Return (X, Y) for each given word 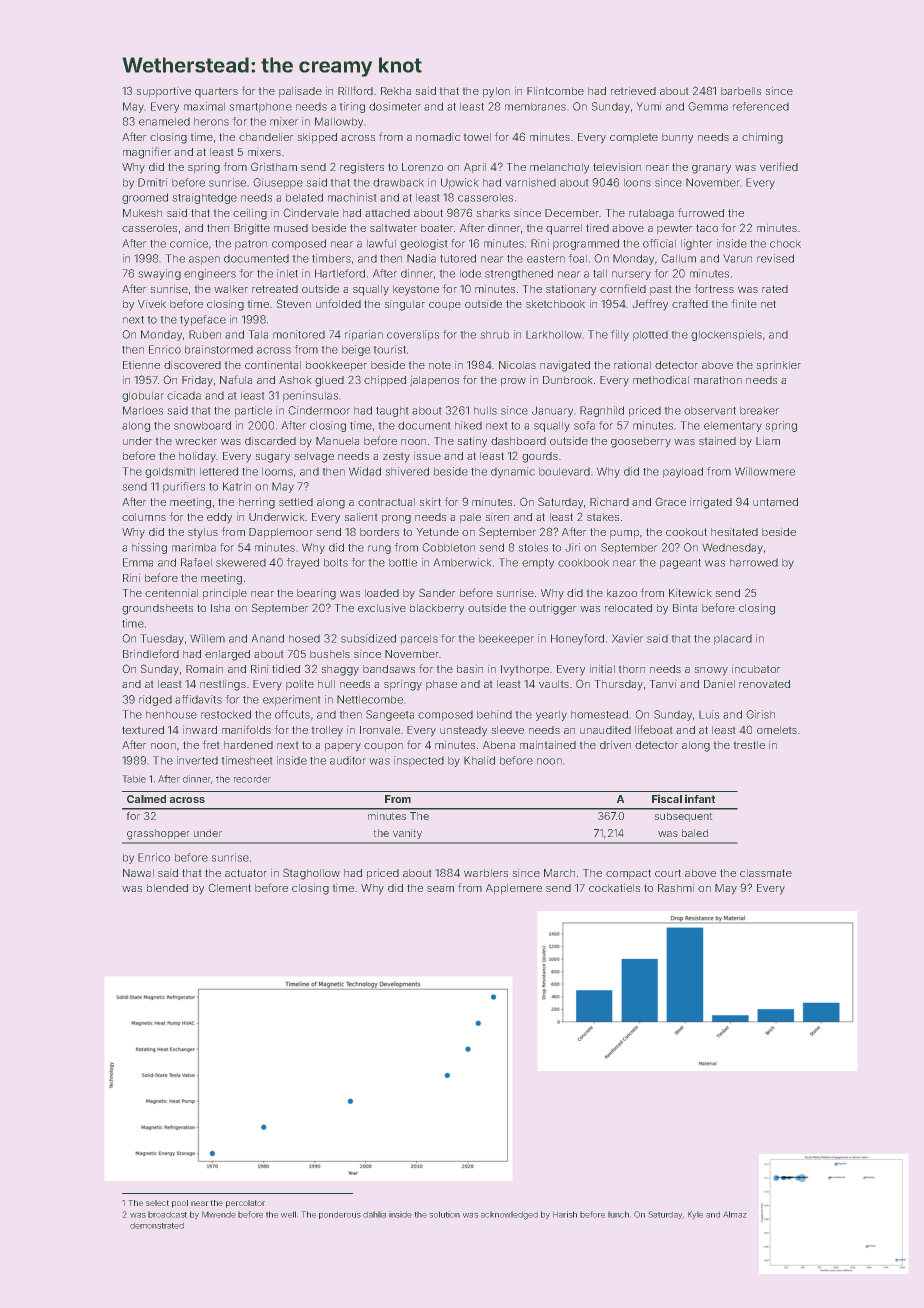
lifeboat (654, 729)
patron (251, 245)
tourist (389, 349)
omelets (777, 730)
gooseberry (641, 442)
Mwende (219, 1214)
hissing (149, 548)
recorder (252, 779)
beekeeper (506, 639)
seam (440, 889)
